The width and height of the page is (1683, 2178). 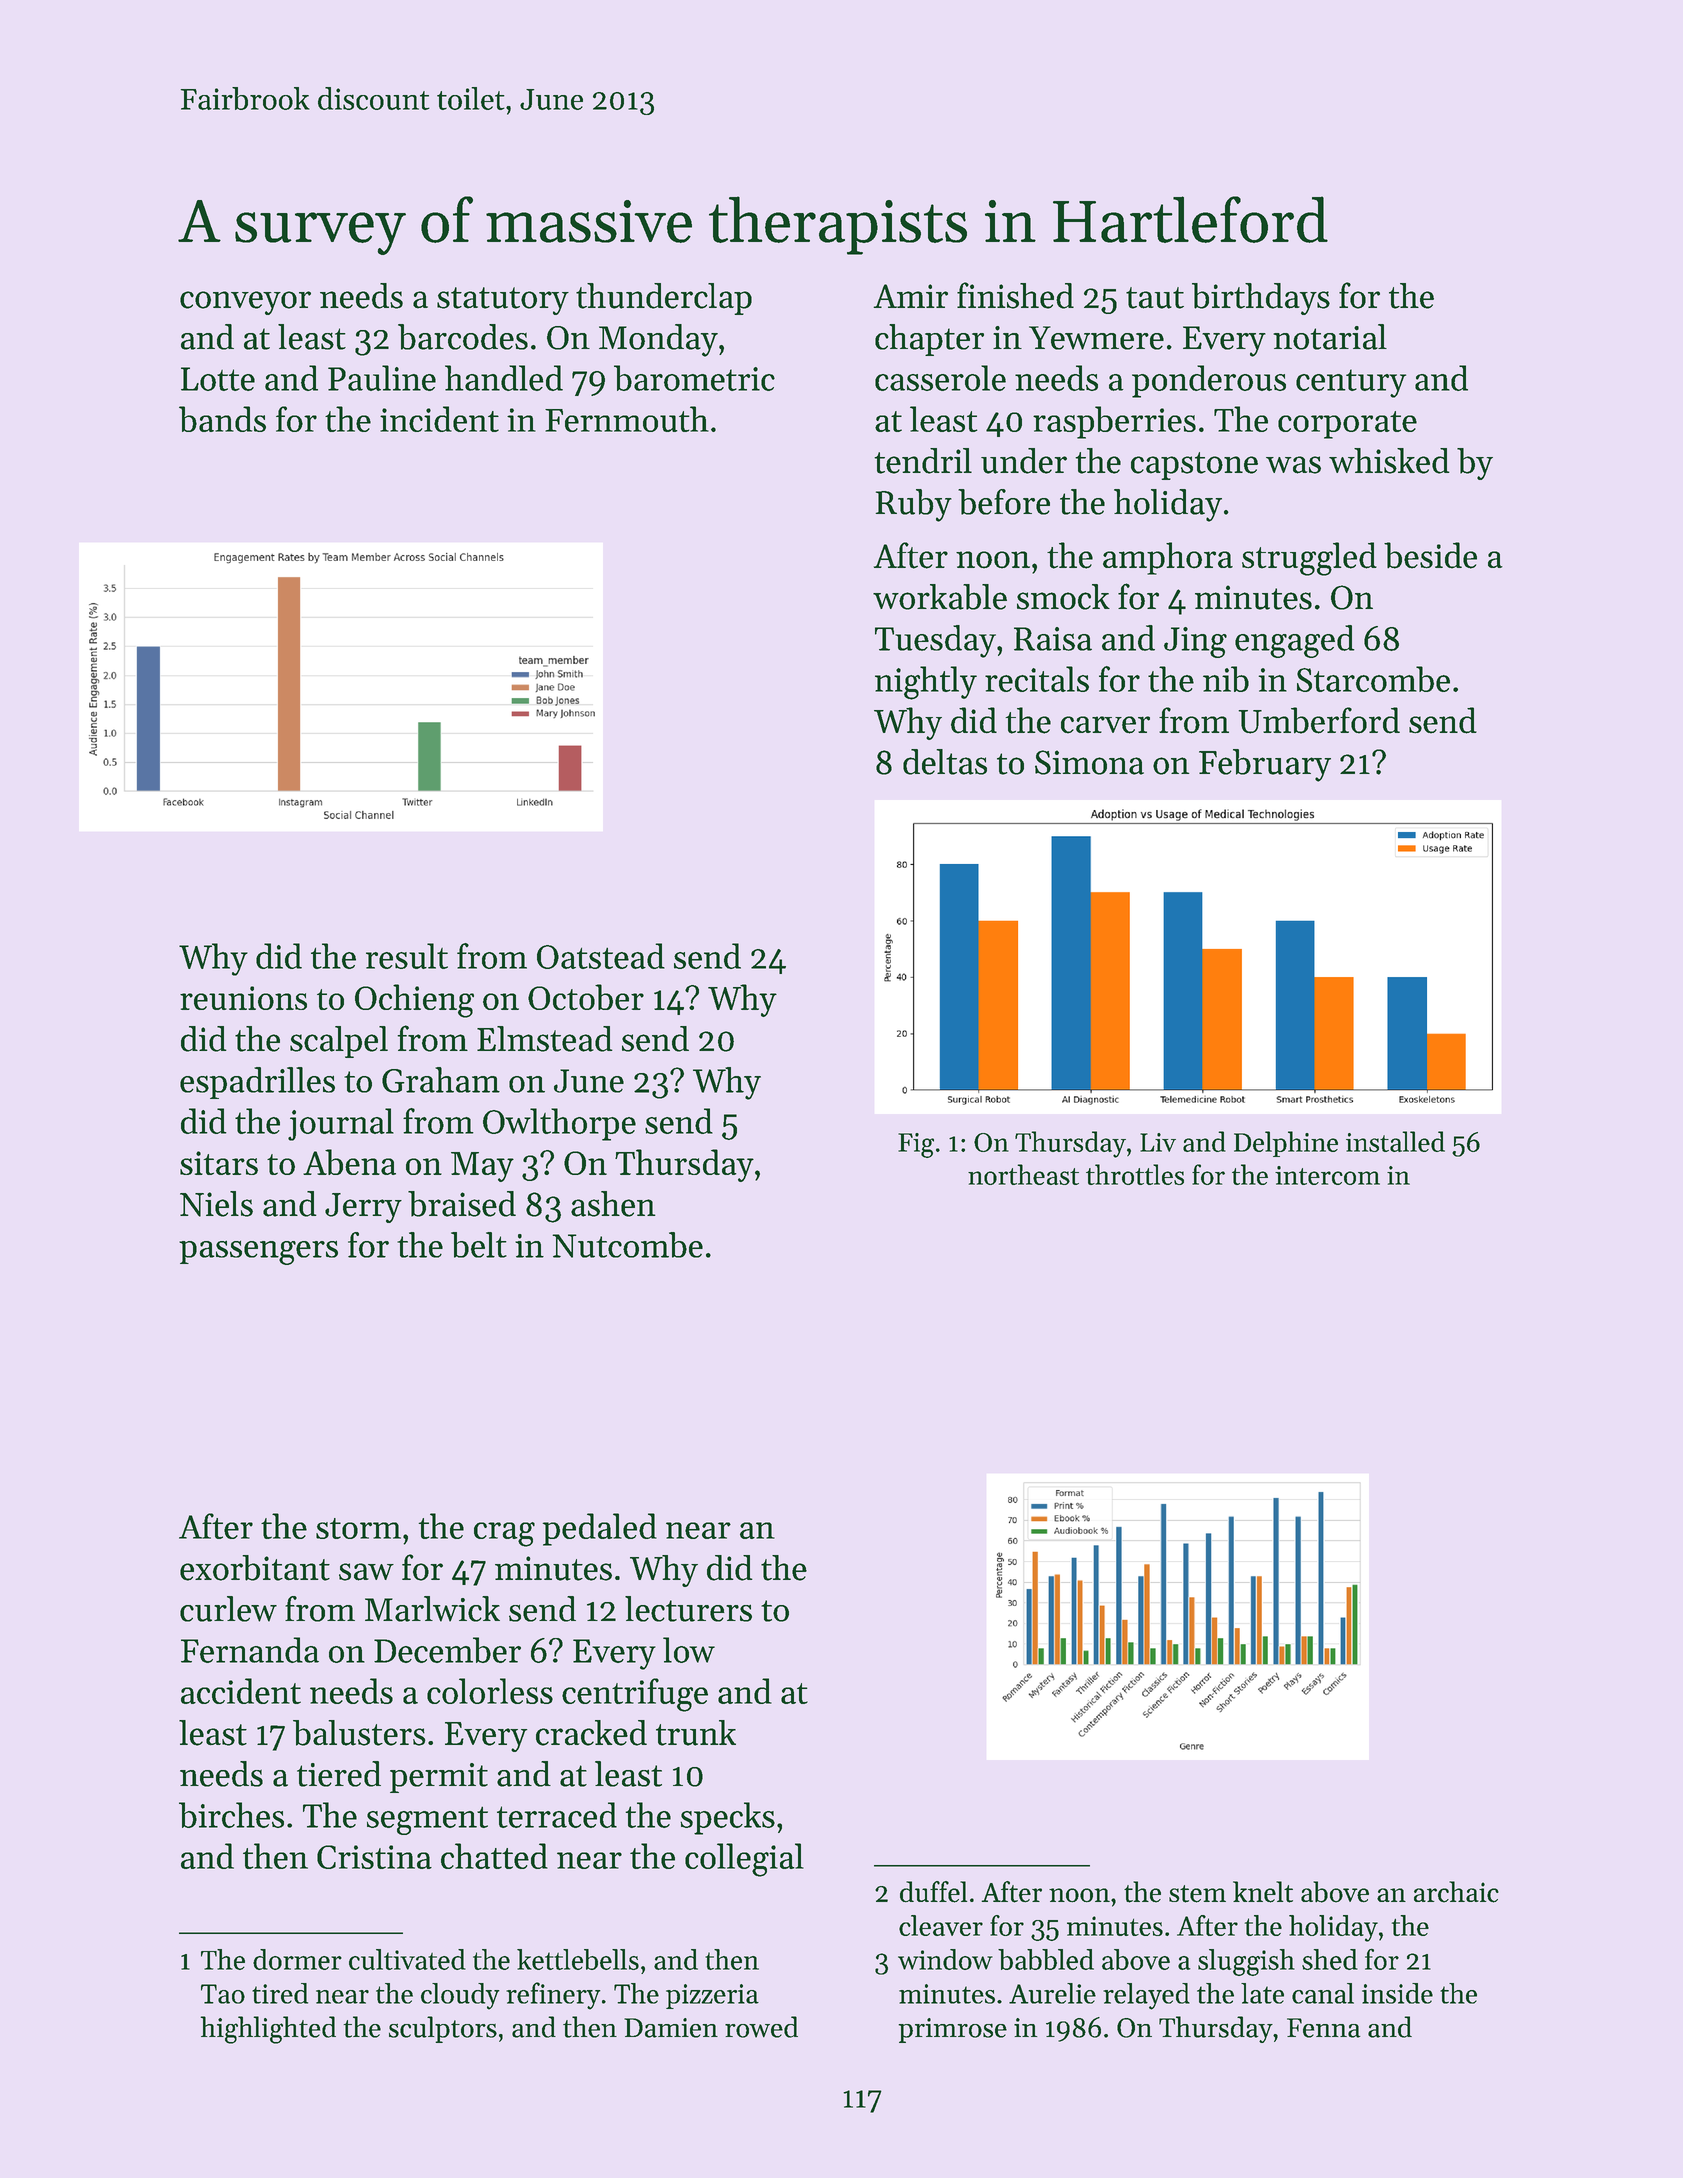 What do you see at coordinates (1135, 1174) in the page?
I see `throttles` at bounding box center [1135, 1174].
